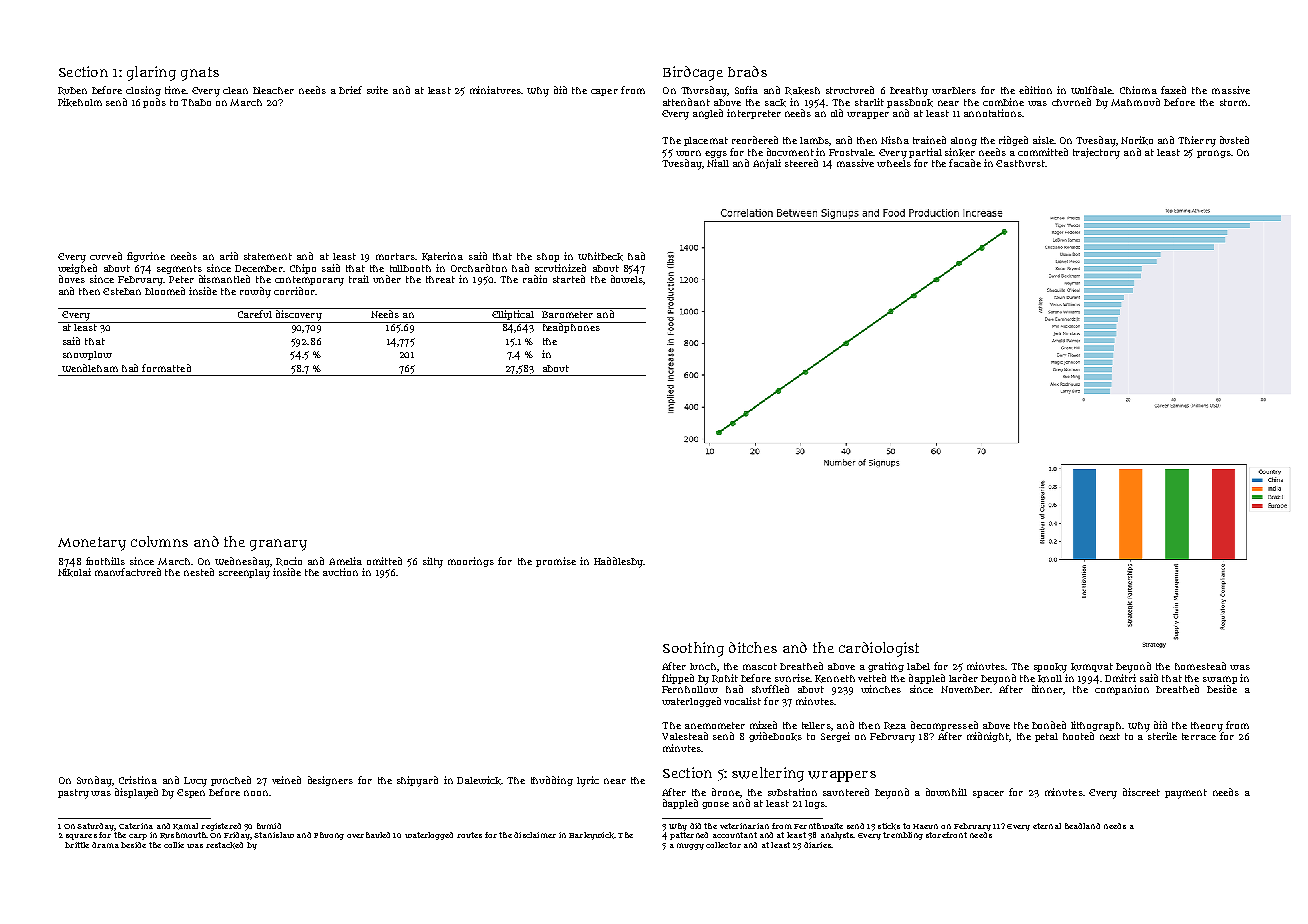 The height and width of the screenshot is (924, 1308). What do you see at coordinates (964, 141) in the screenshot?
I see `along` at bounding box center [964, 141].
